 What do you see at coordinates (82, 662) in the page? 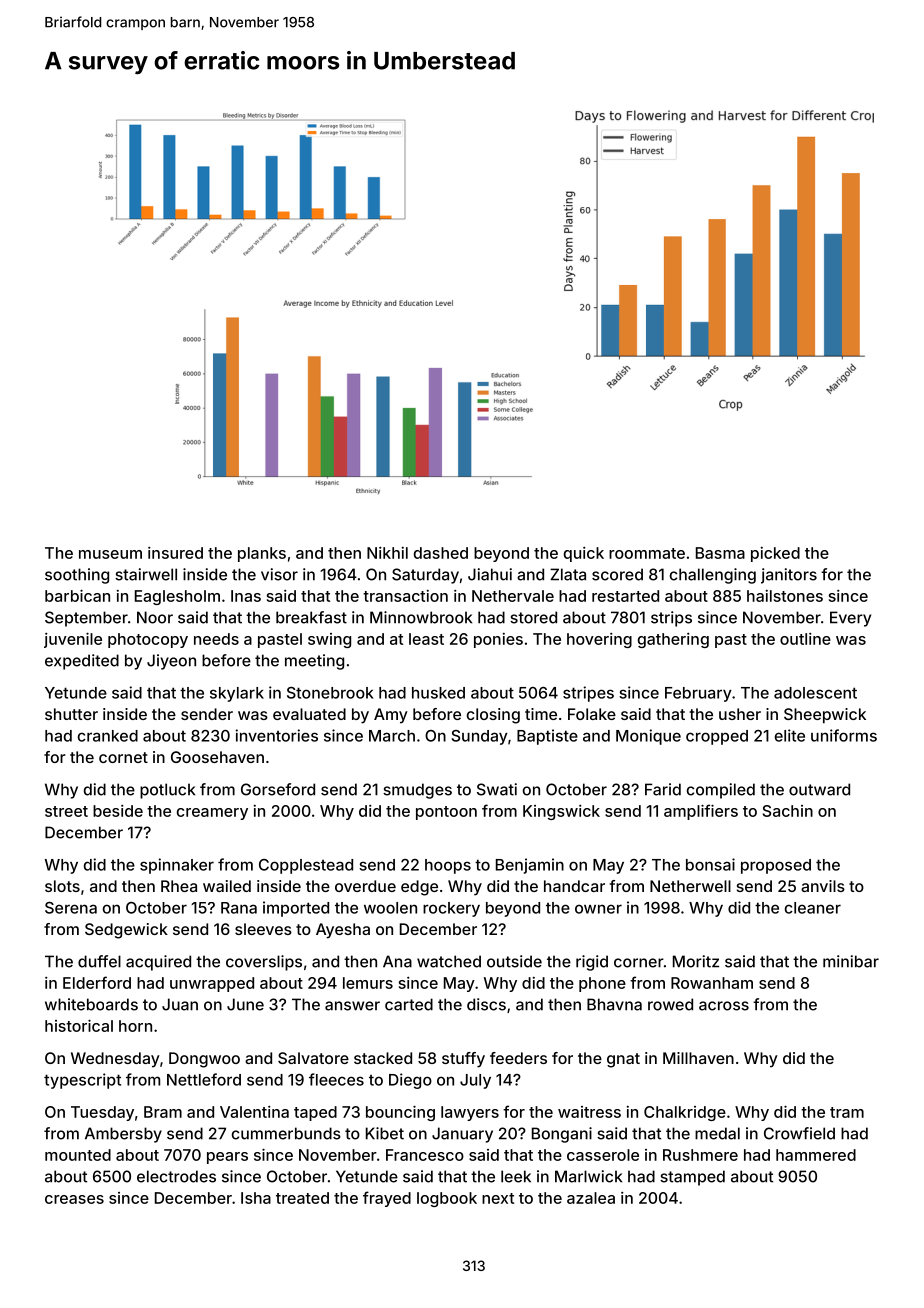
I see `expedited` at bounding box center [82, 662].
